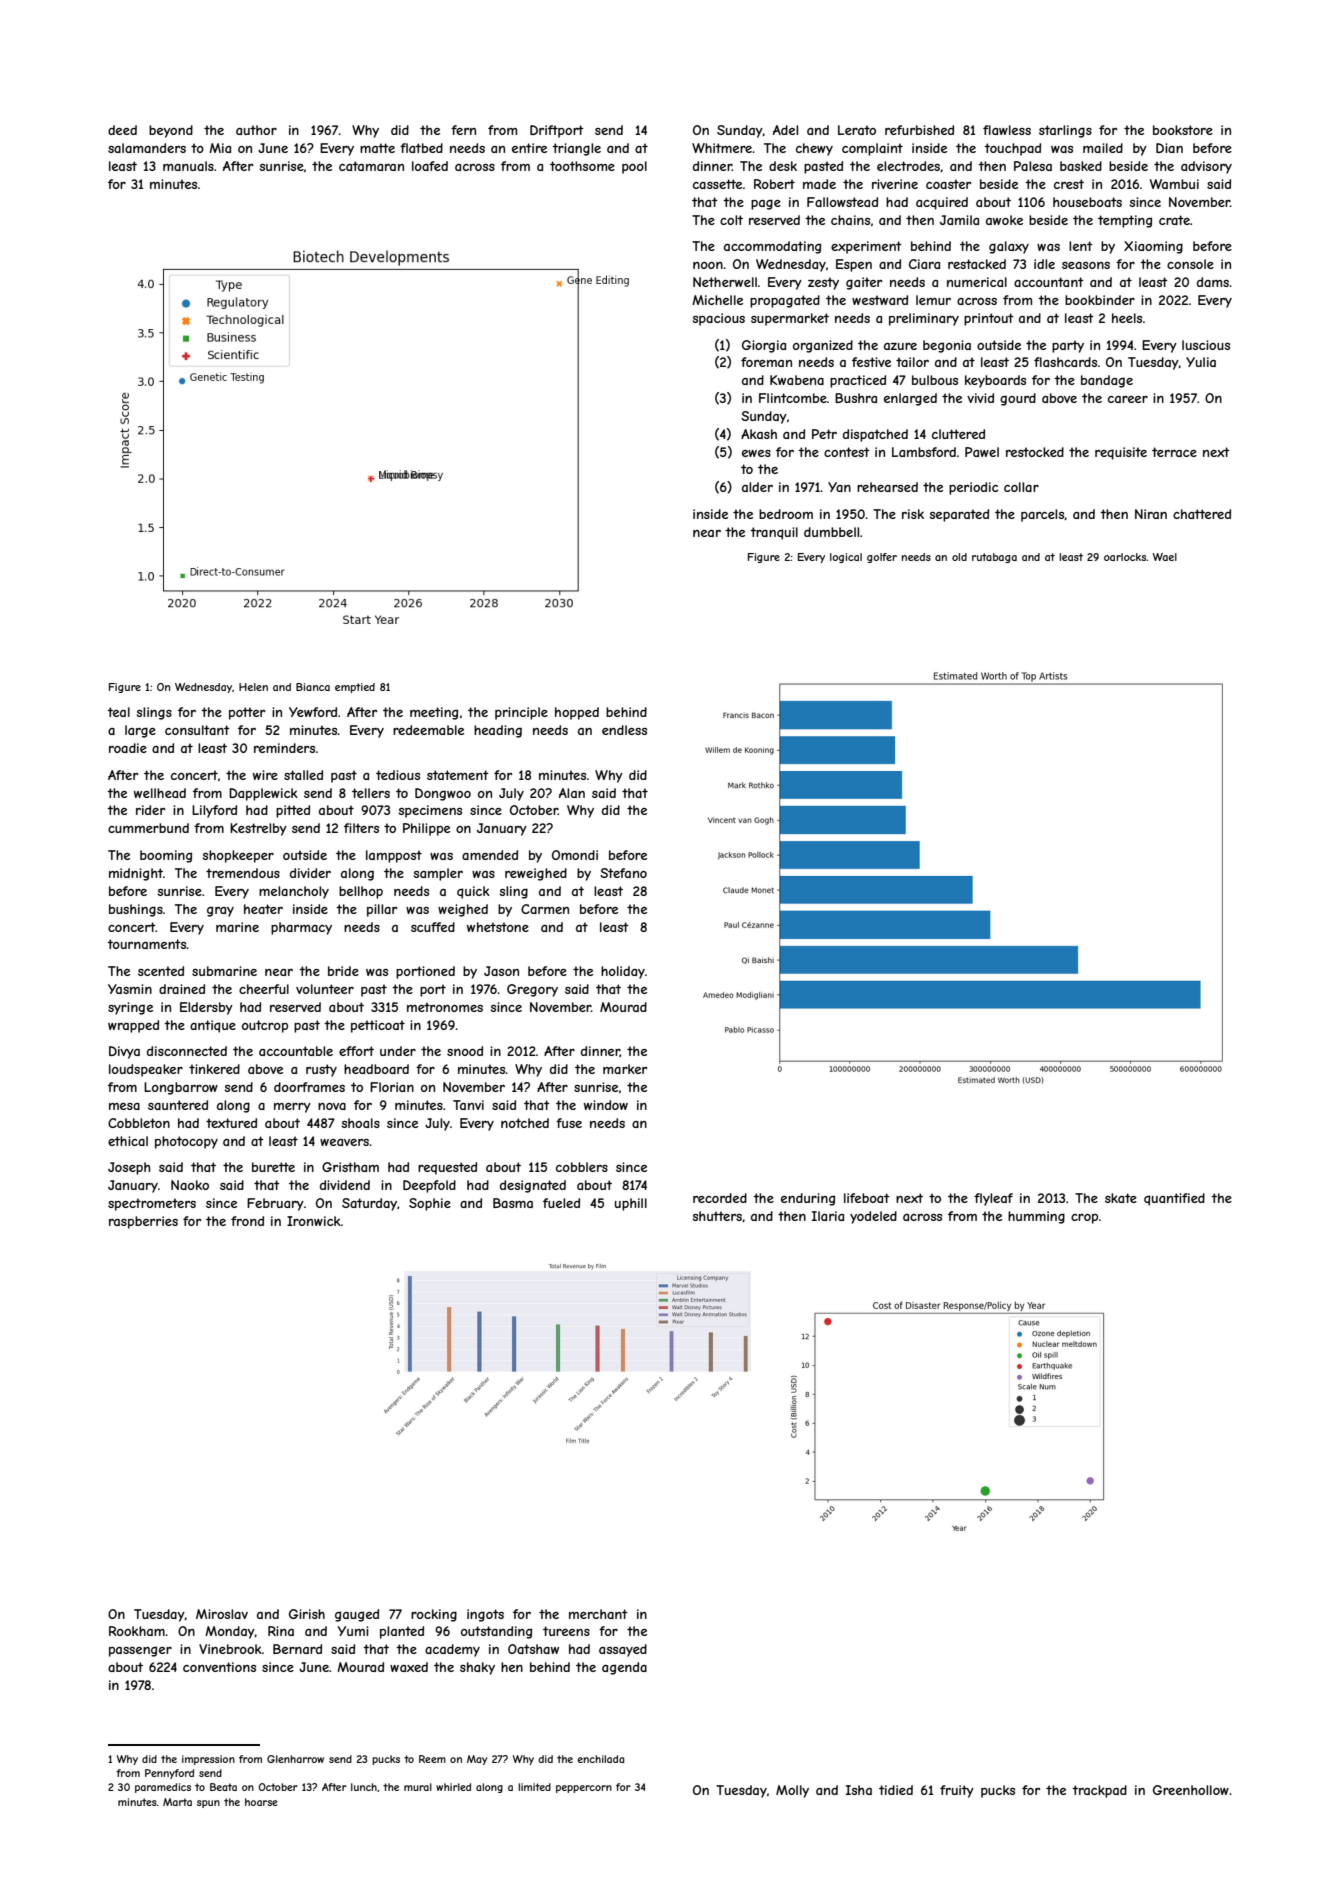 Image resolution: width=1340 pixels, height=1895 pixels. Describe the element at coordinates (382, 910) in the page. I see `pillar` at that location.
